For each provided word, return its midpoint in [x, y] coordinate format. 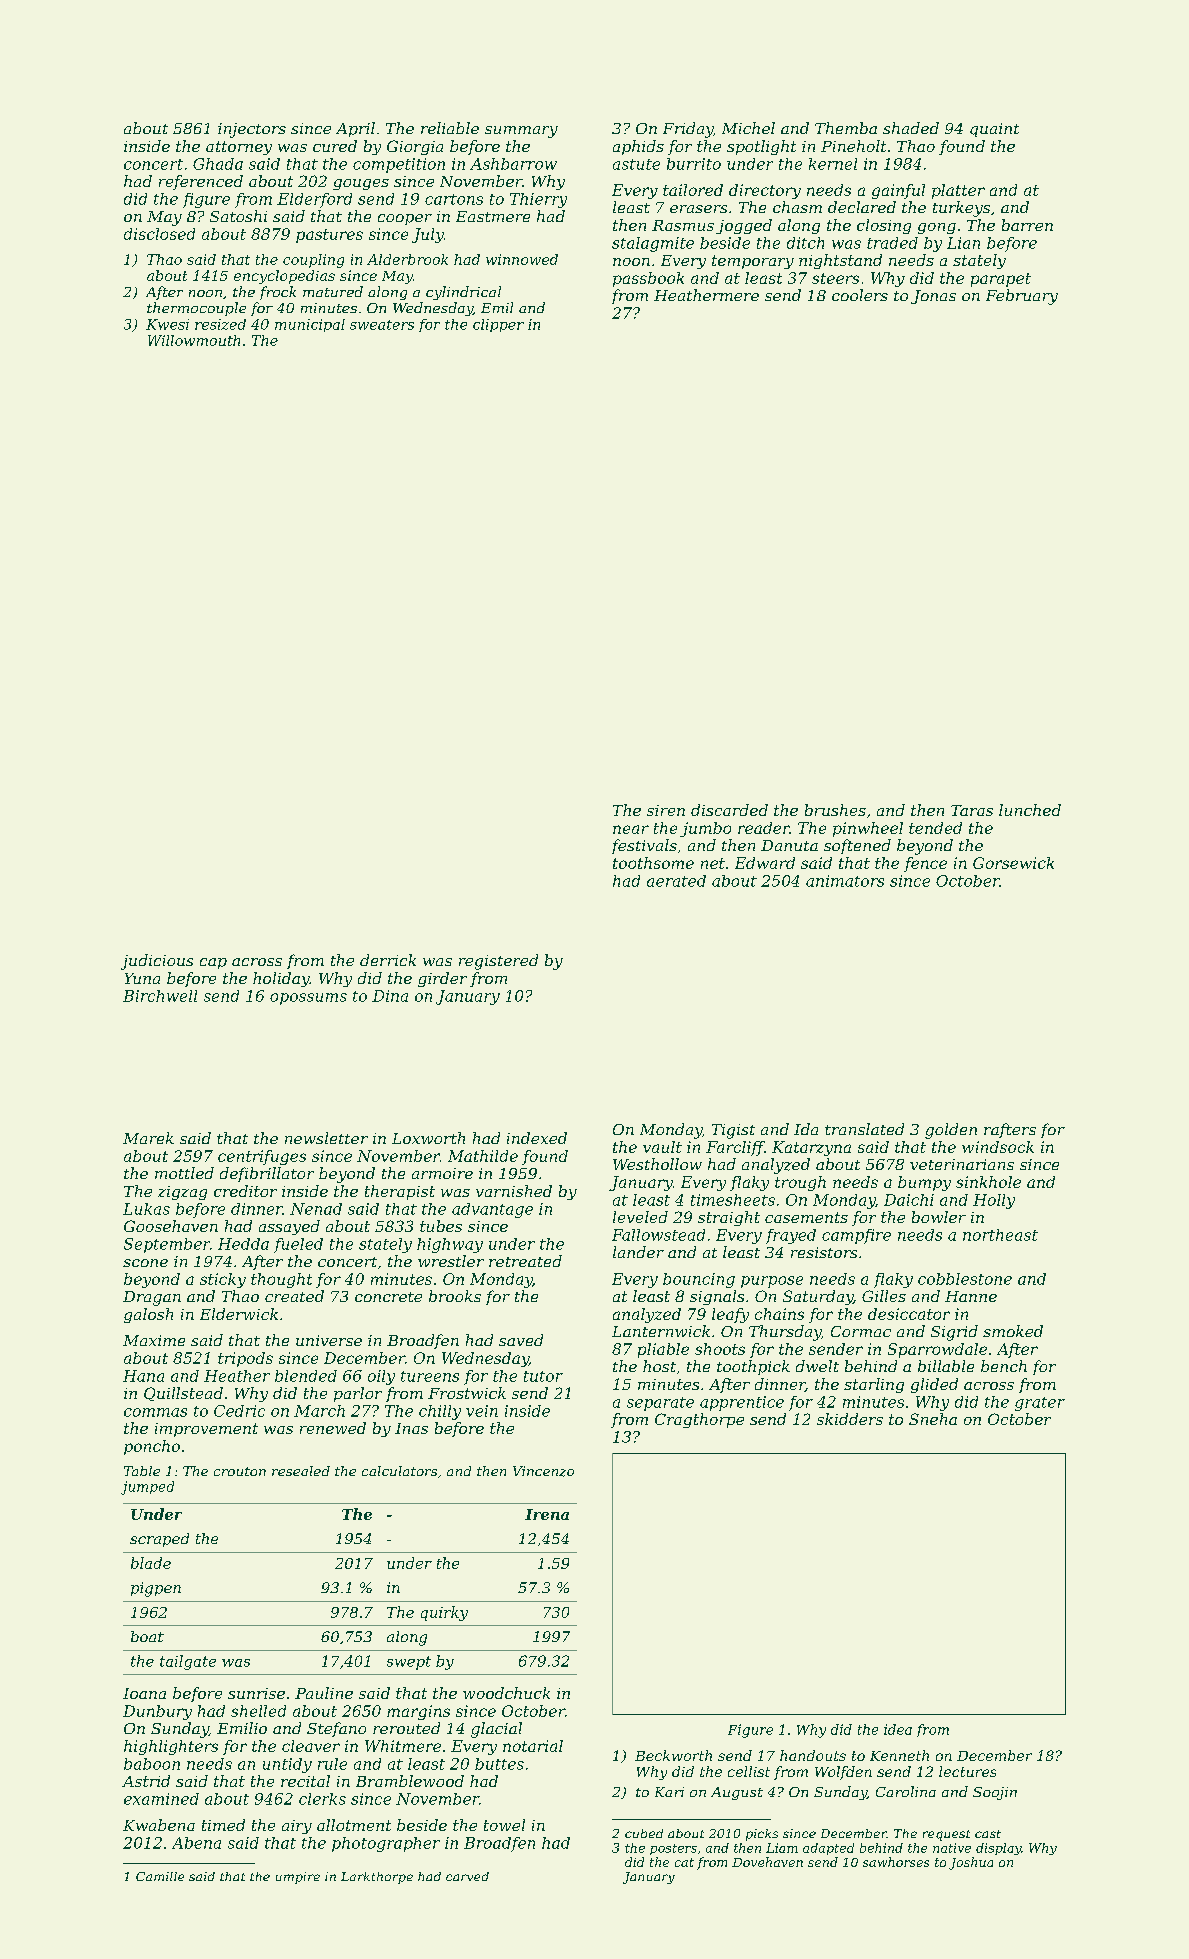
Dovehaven [767, 1862]
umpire [298, 1878]
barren [1027, 225]
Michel [748, 128]
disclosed [159, 234]
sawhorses [896, 1862]
